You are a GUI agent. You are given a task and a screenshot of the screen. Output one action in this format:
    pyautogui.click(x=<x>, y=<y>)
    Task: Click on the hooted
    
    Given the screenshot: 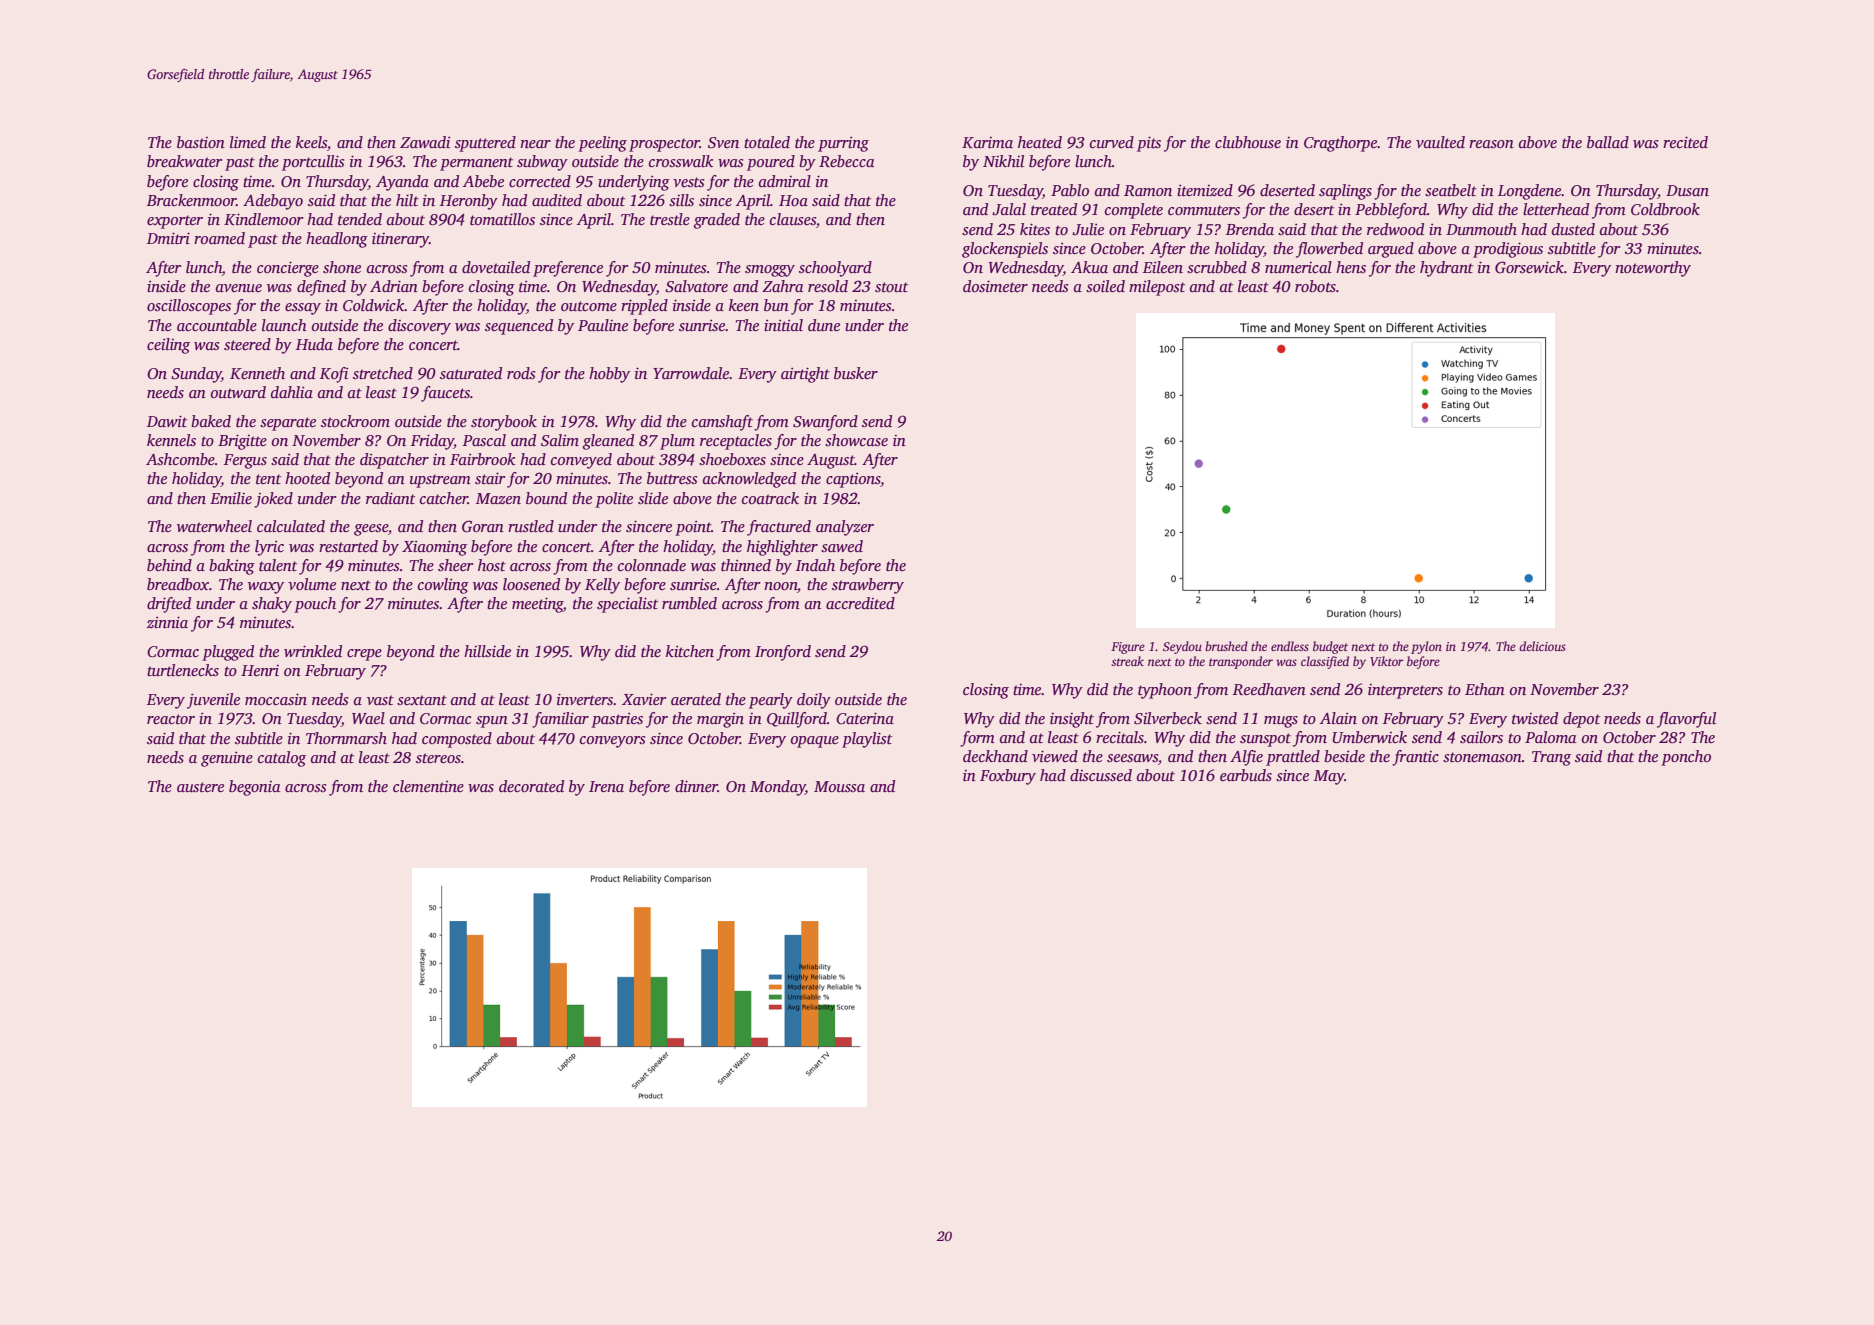 What is the action you would take?
    pyautogui.click(x=307, y=478)
